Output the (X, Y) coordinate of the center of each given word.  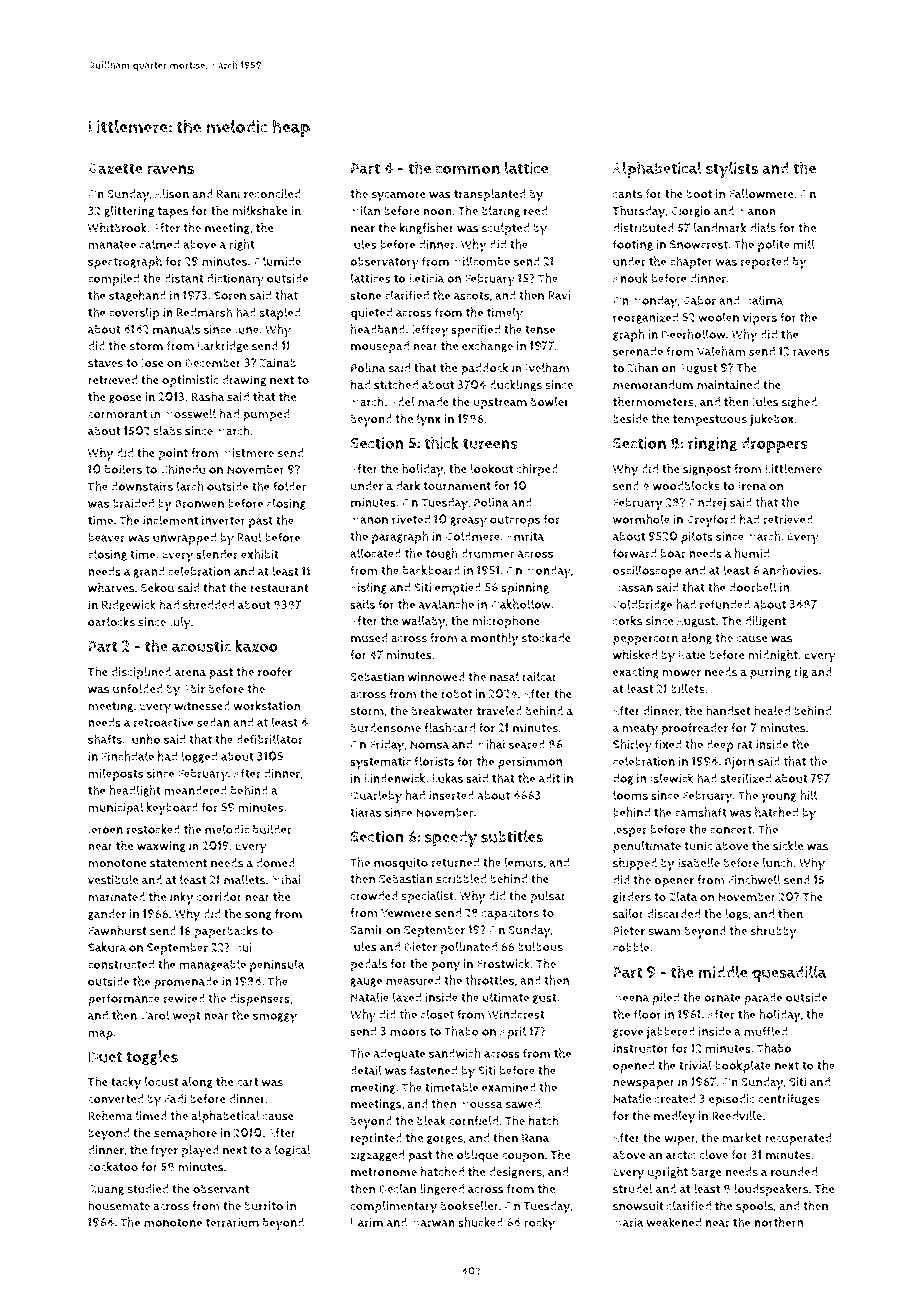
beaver (106, 537)
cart (248, 1082)
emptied (458, 588)
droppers (774, 445)
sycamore (398, 196)
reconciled (272, 194)
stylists (732, 170)
